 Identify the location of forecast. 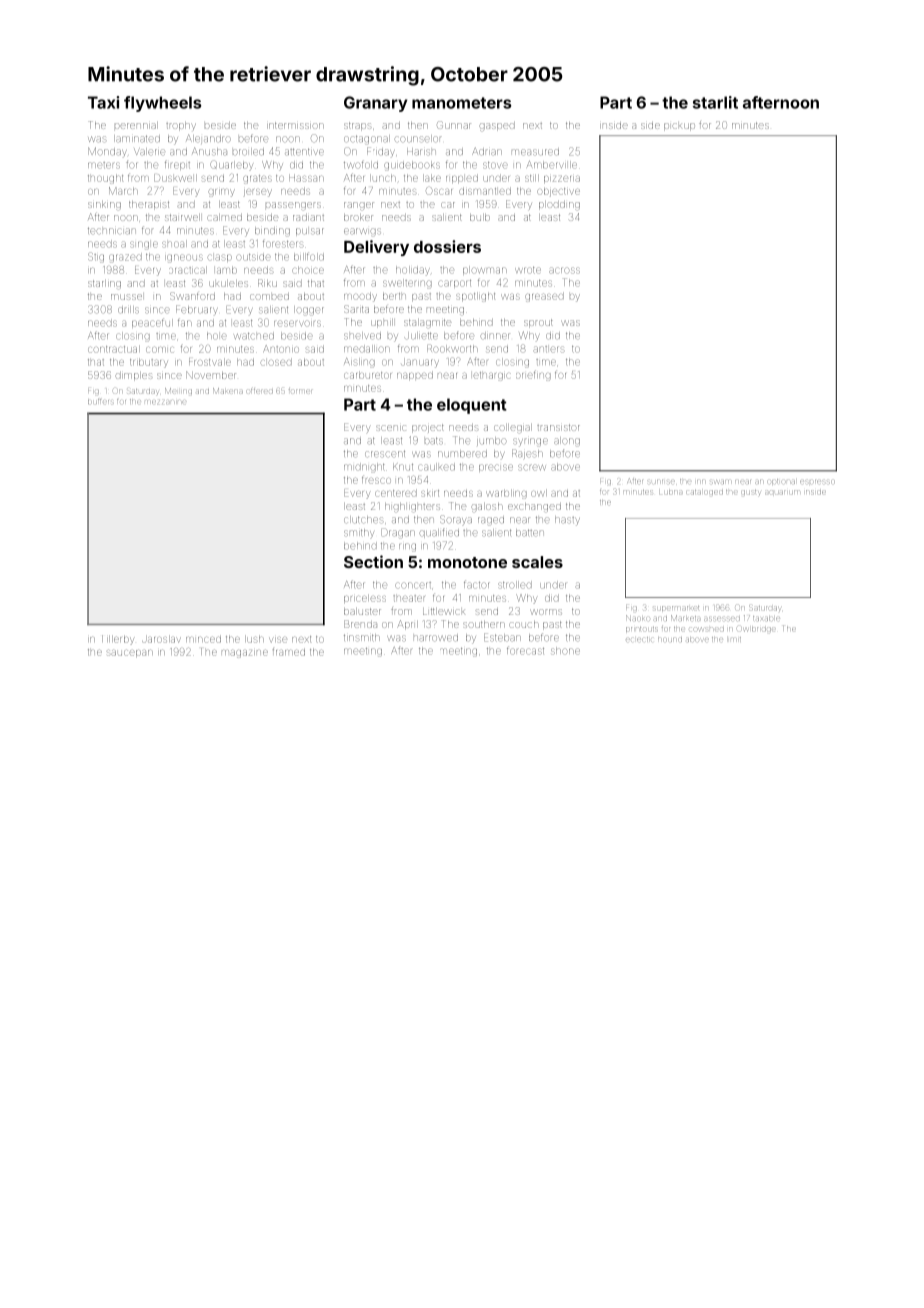
(525, 650).
